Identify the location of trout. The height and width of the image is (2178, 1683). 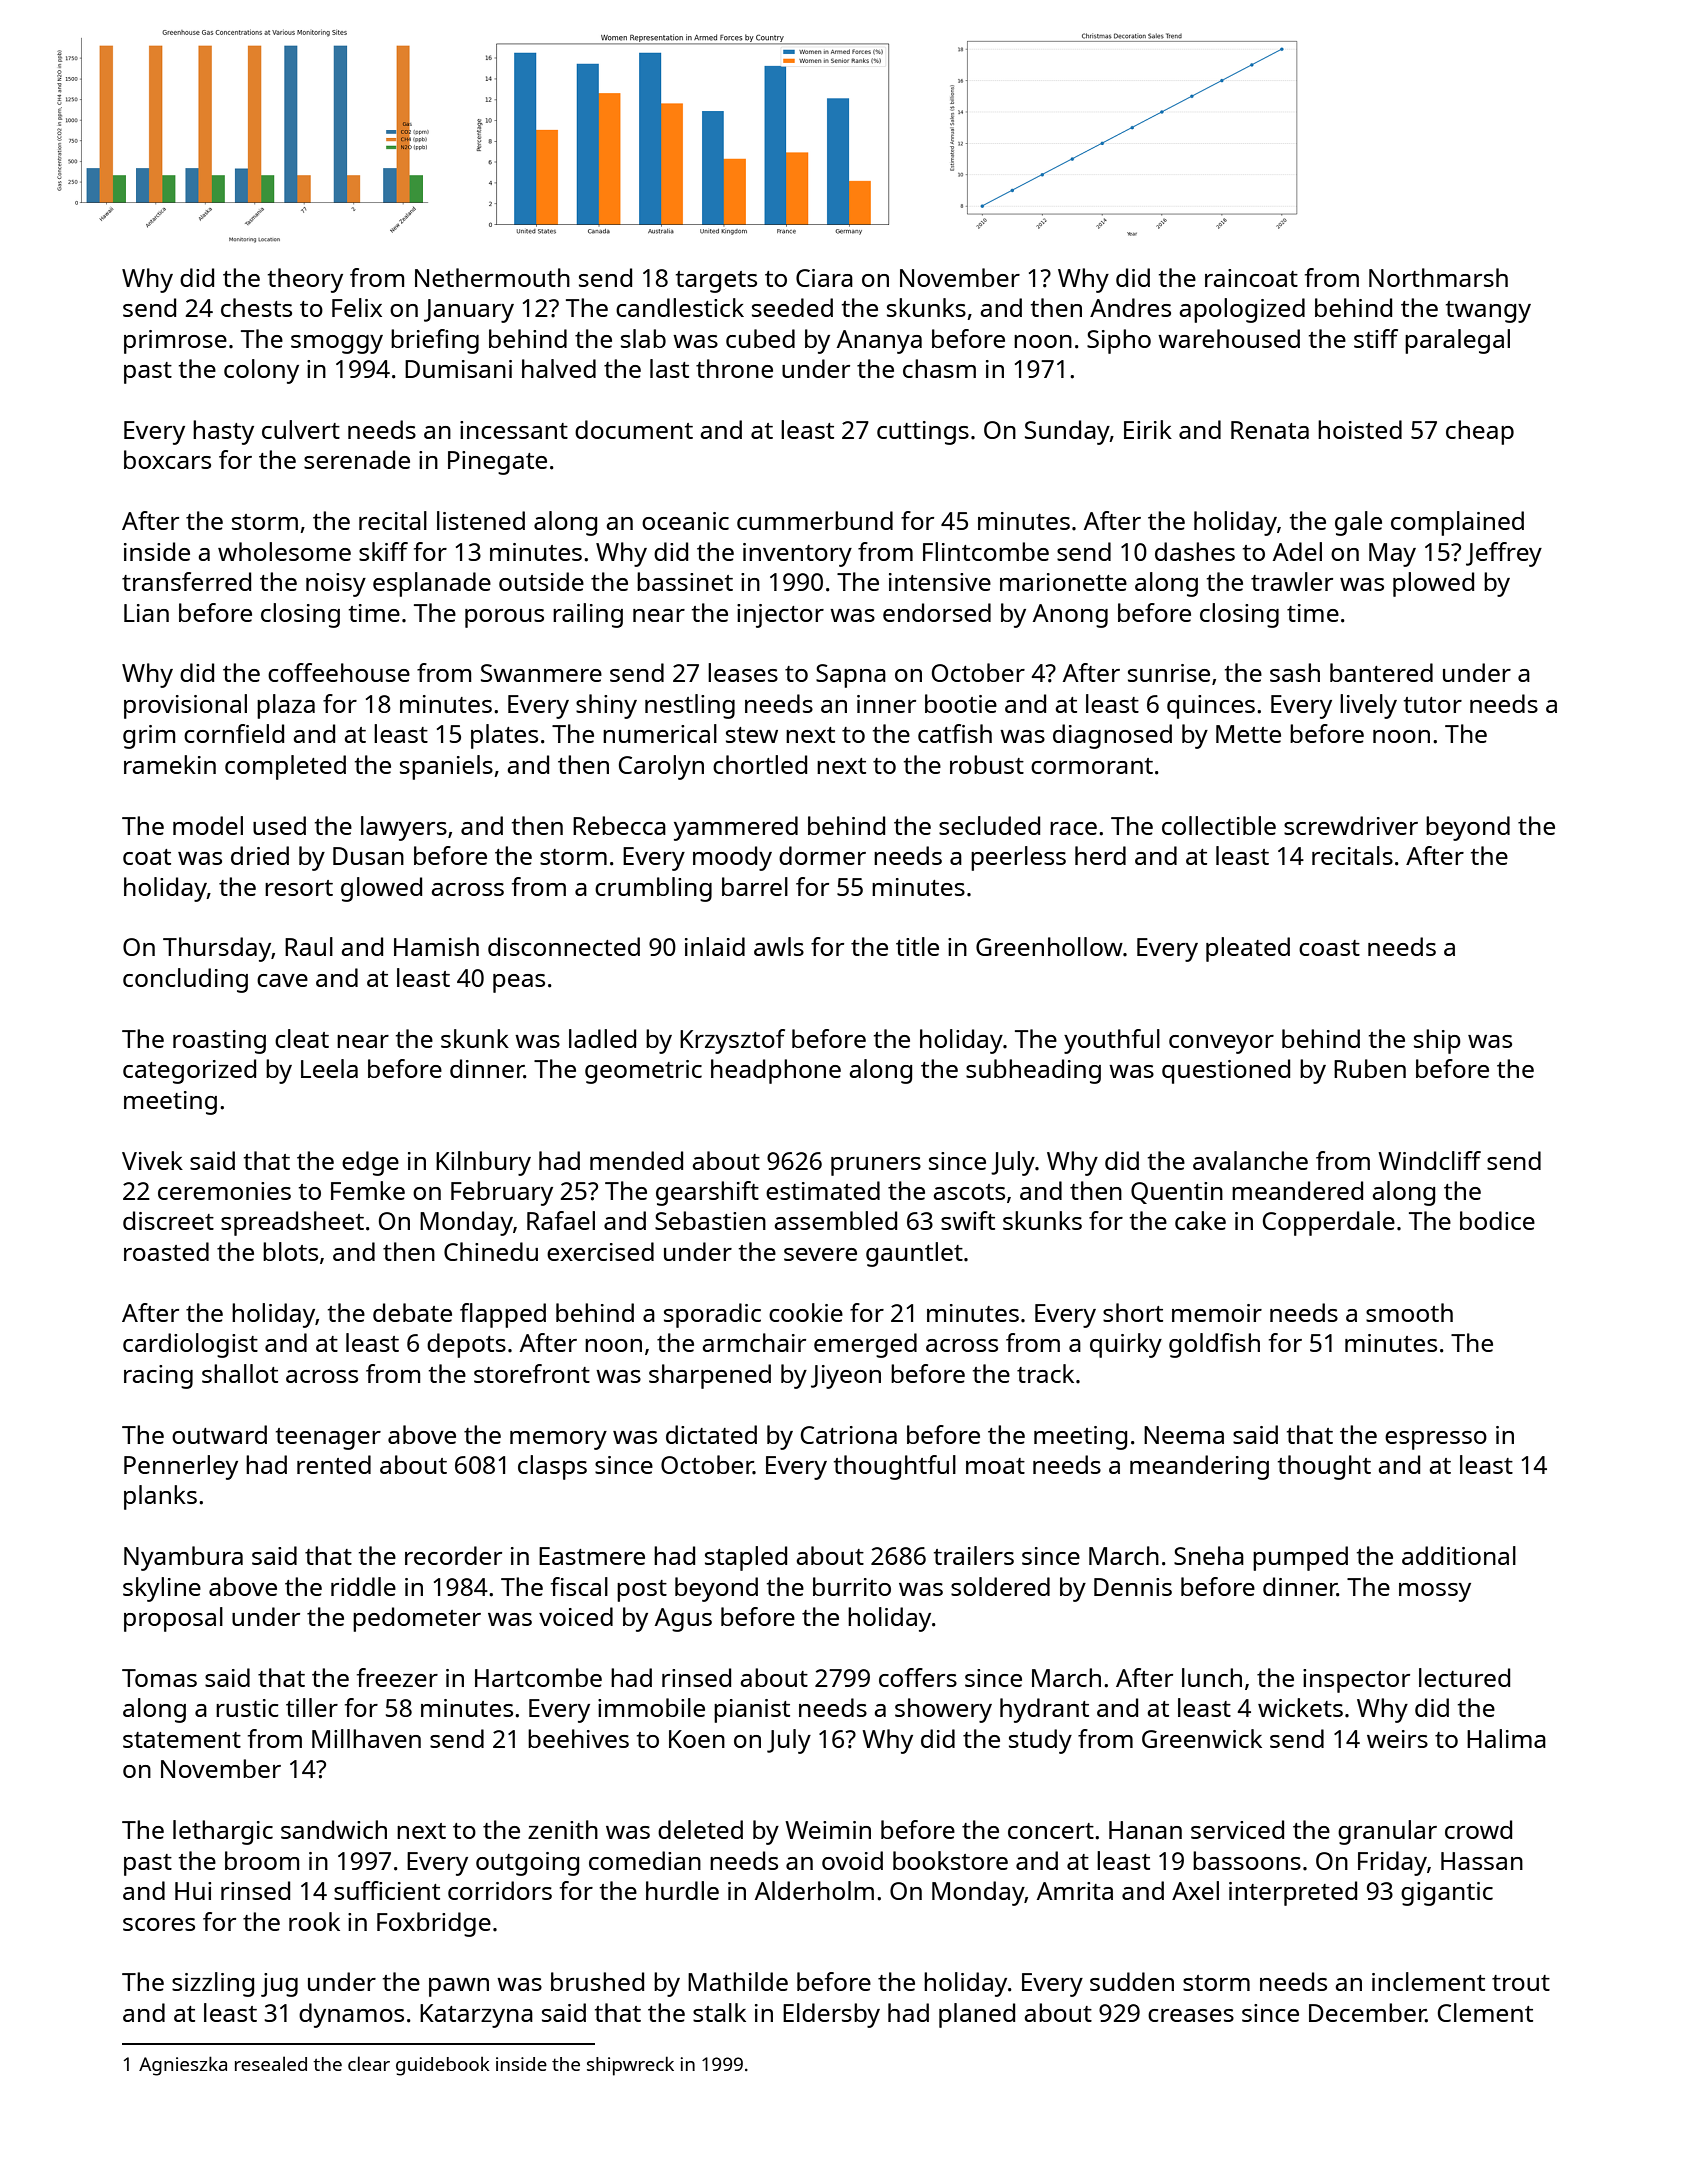
(1521, 1983).
